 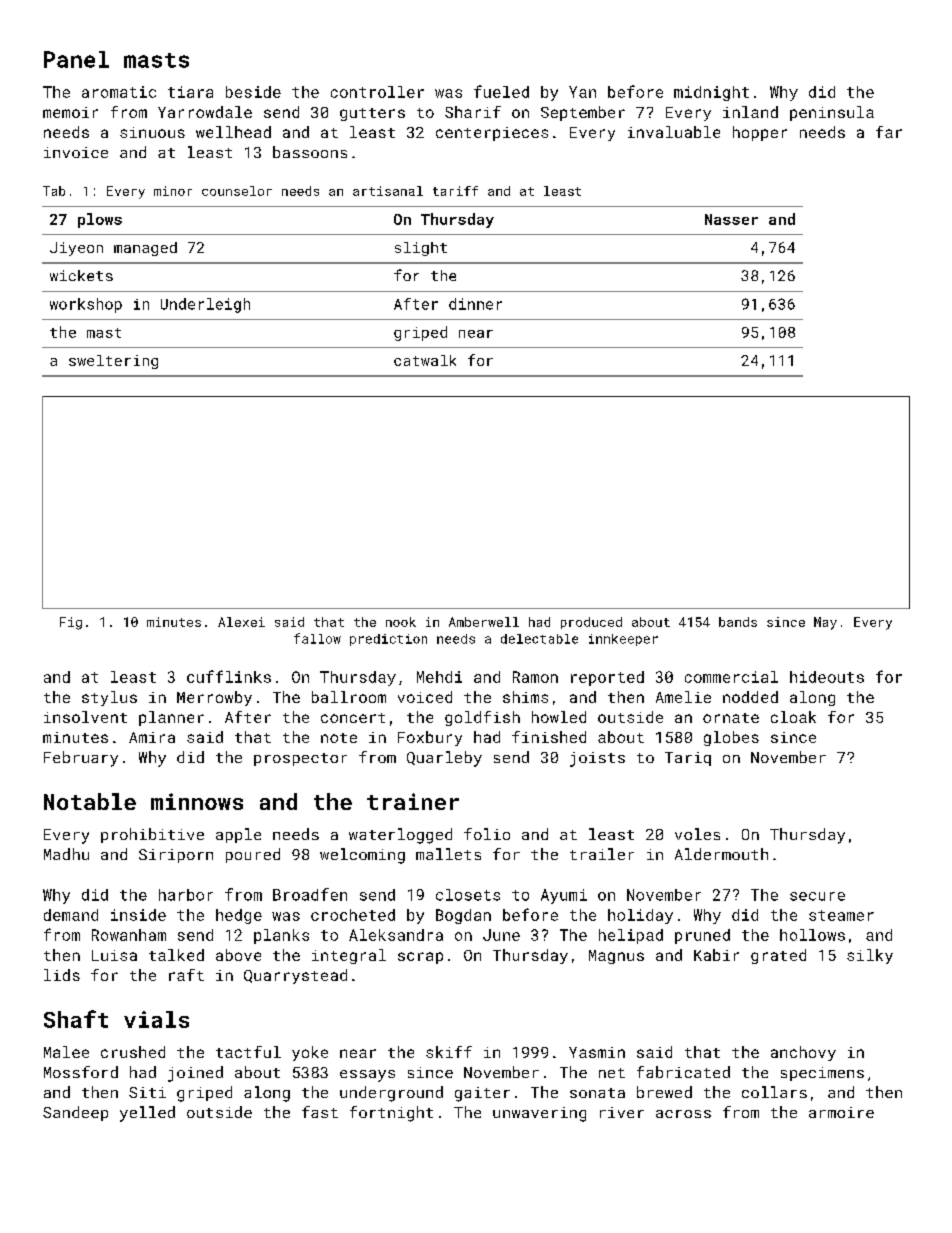 I want to click on Yan, so click(x=582, y=92).
